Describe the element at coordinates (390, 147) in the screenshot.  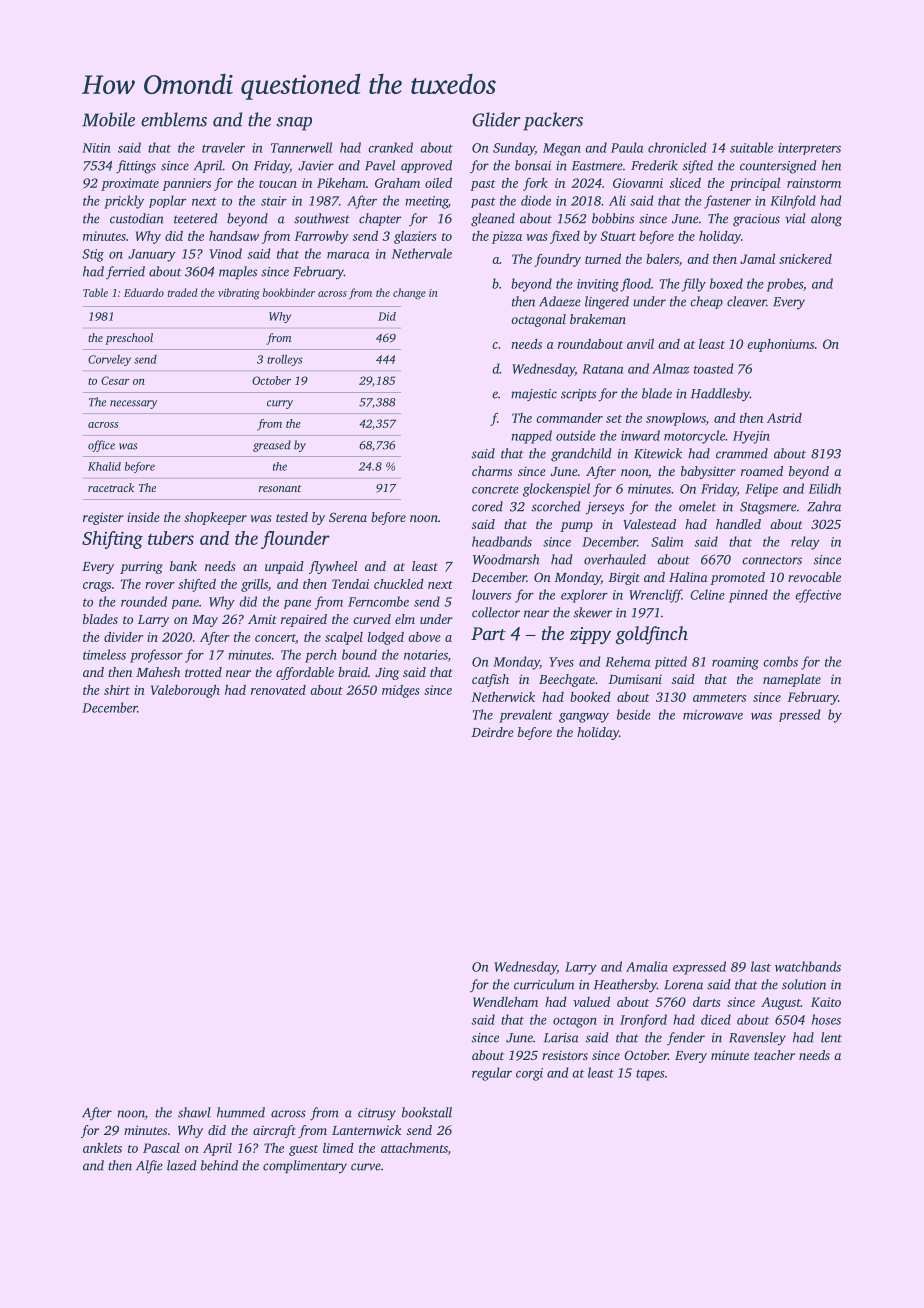
I see `cranked` at that location.
